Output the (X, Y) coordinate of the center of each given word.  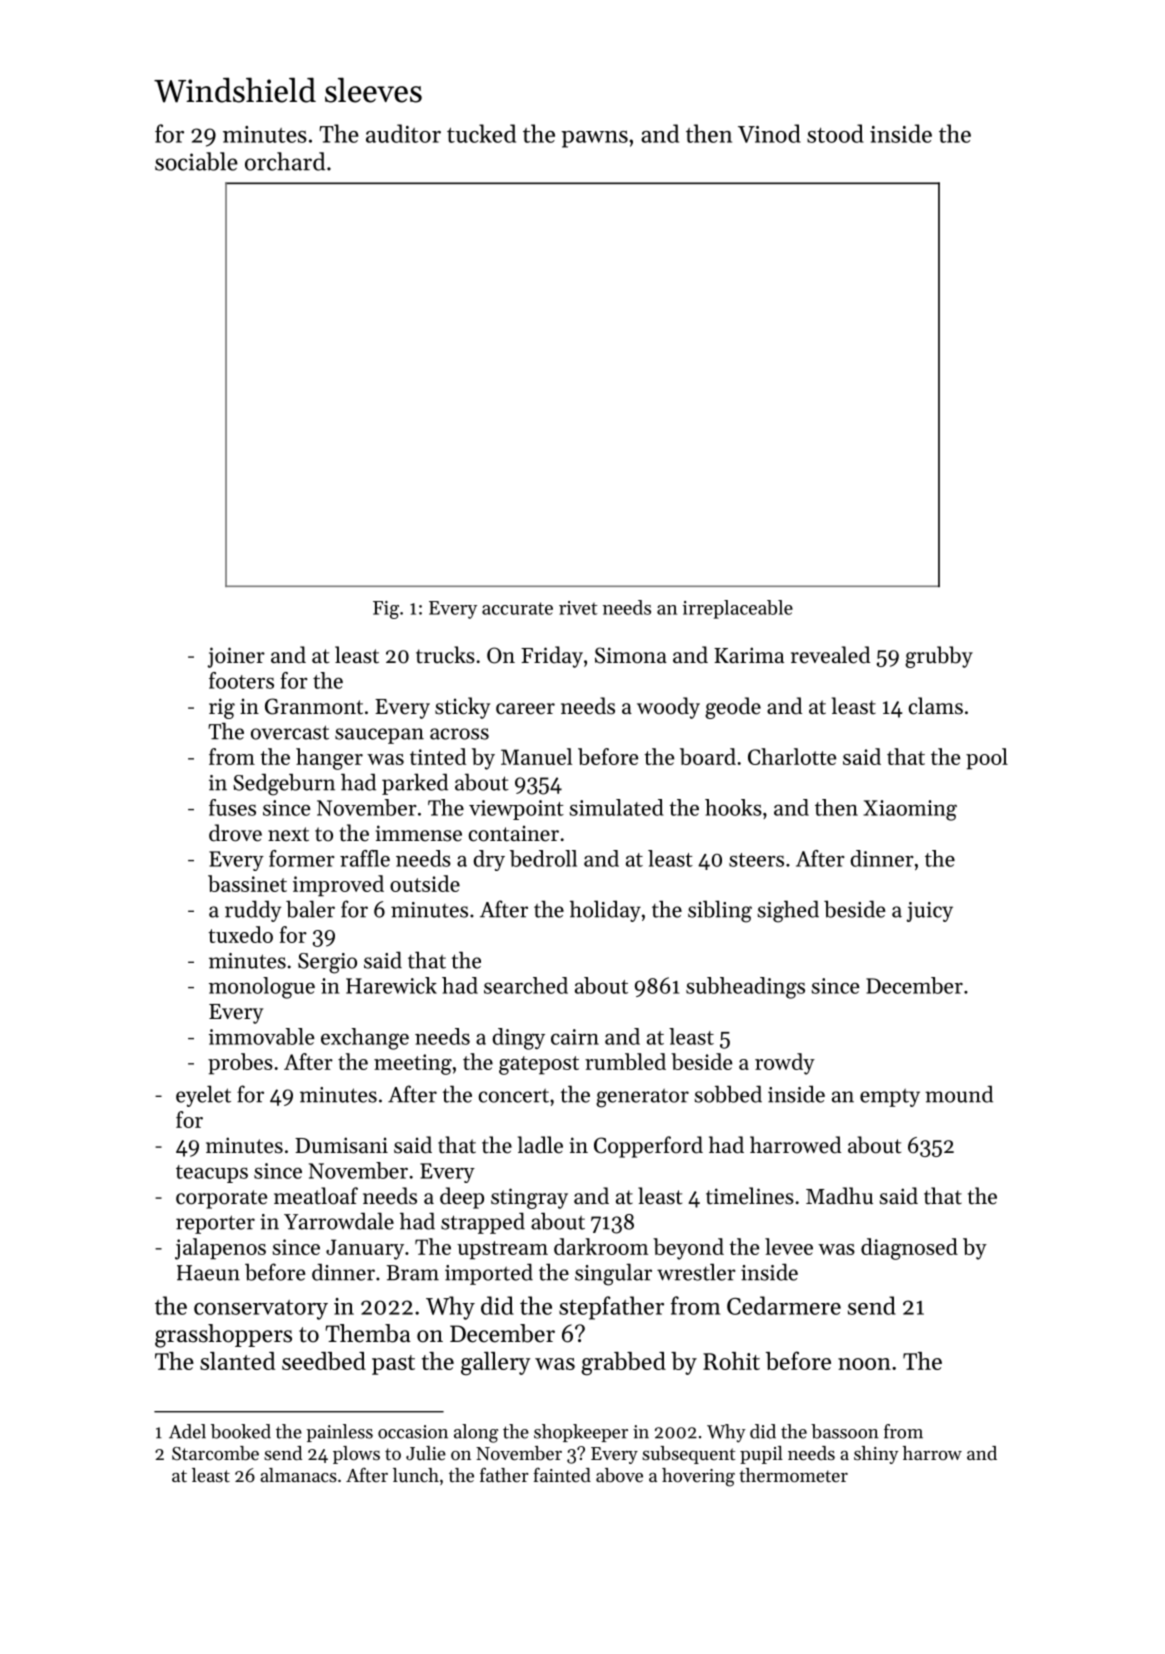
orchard (285, 161)
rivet (578, 608)
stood (835, 133)
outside (425, 883)
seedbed (324, 1361)
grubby (939, 657)
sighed (788, 911)
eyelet (203, 1096)
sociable (196, 161)
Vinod (769, 133)
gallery (496, 1363)
